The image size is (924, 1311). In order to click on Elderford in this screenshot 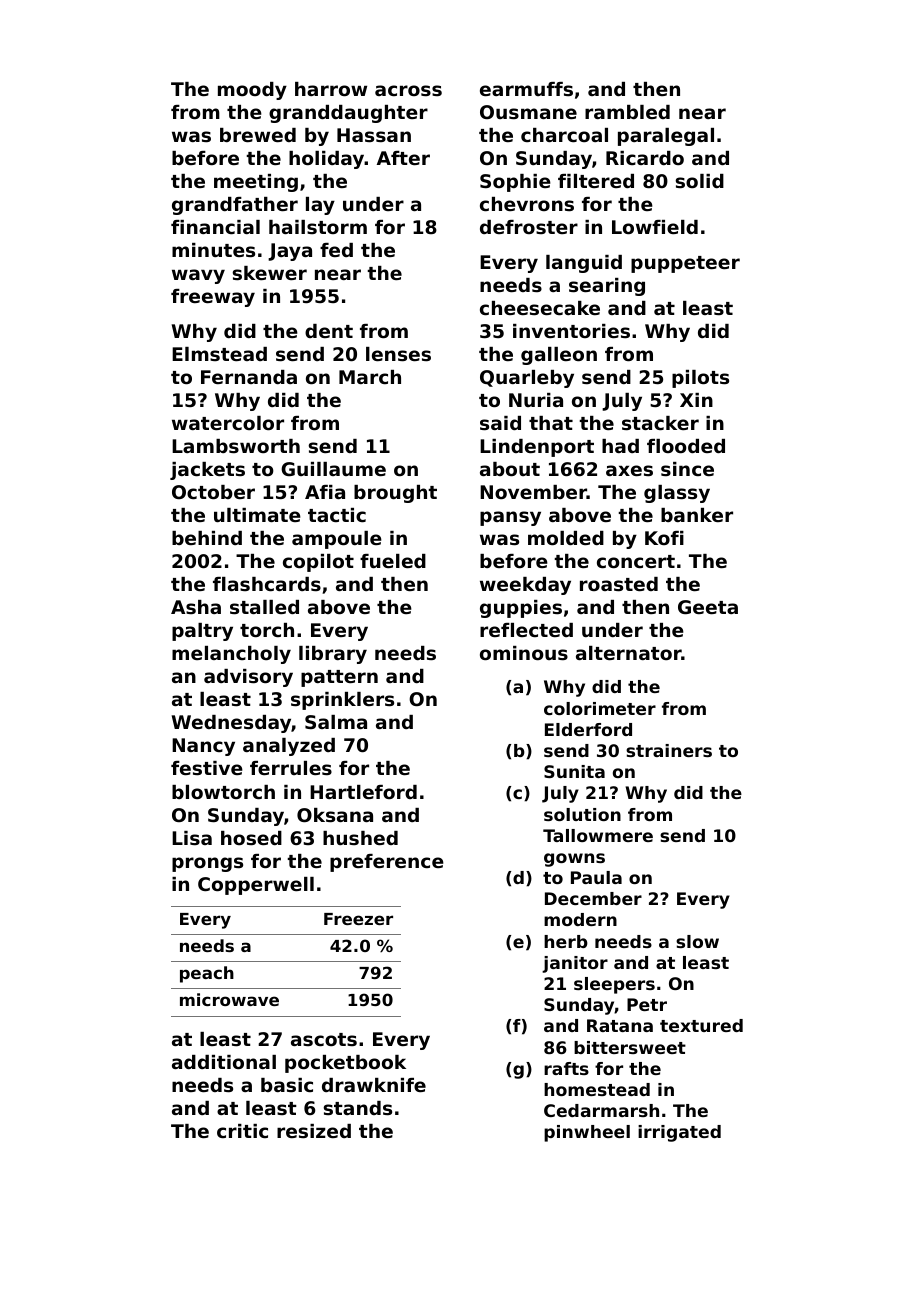, I will do `click(588, 729)`.
